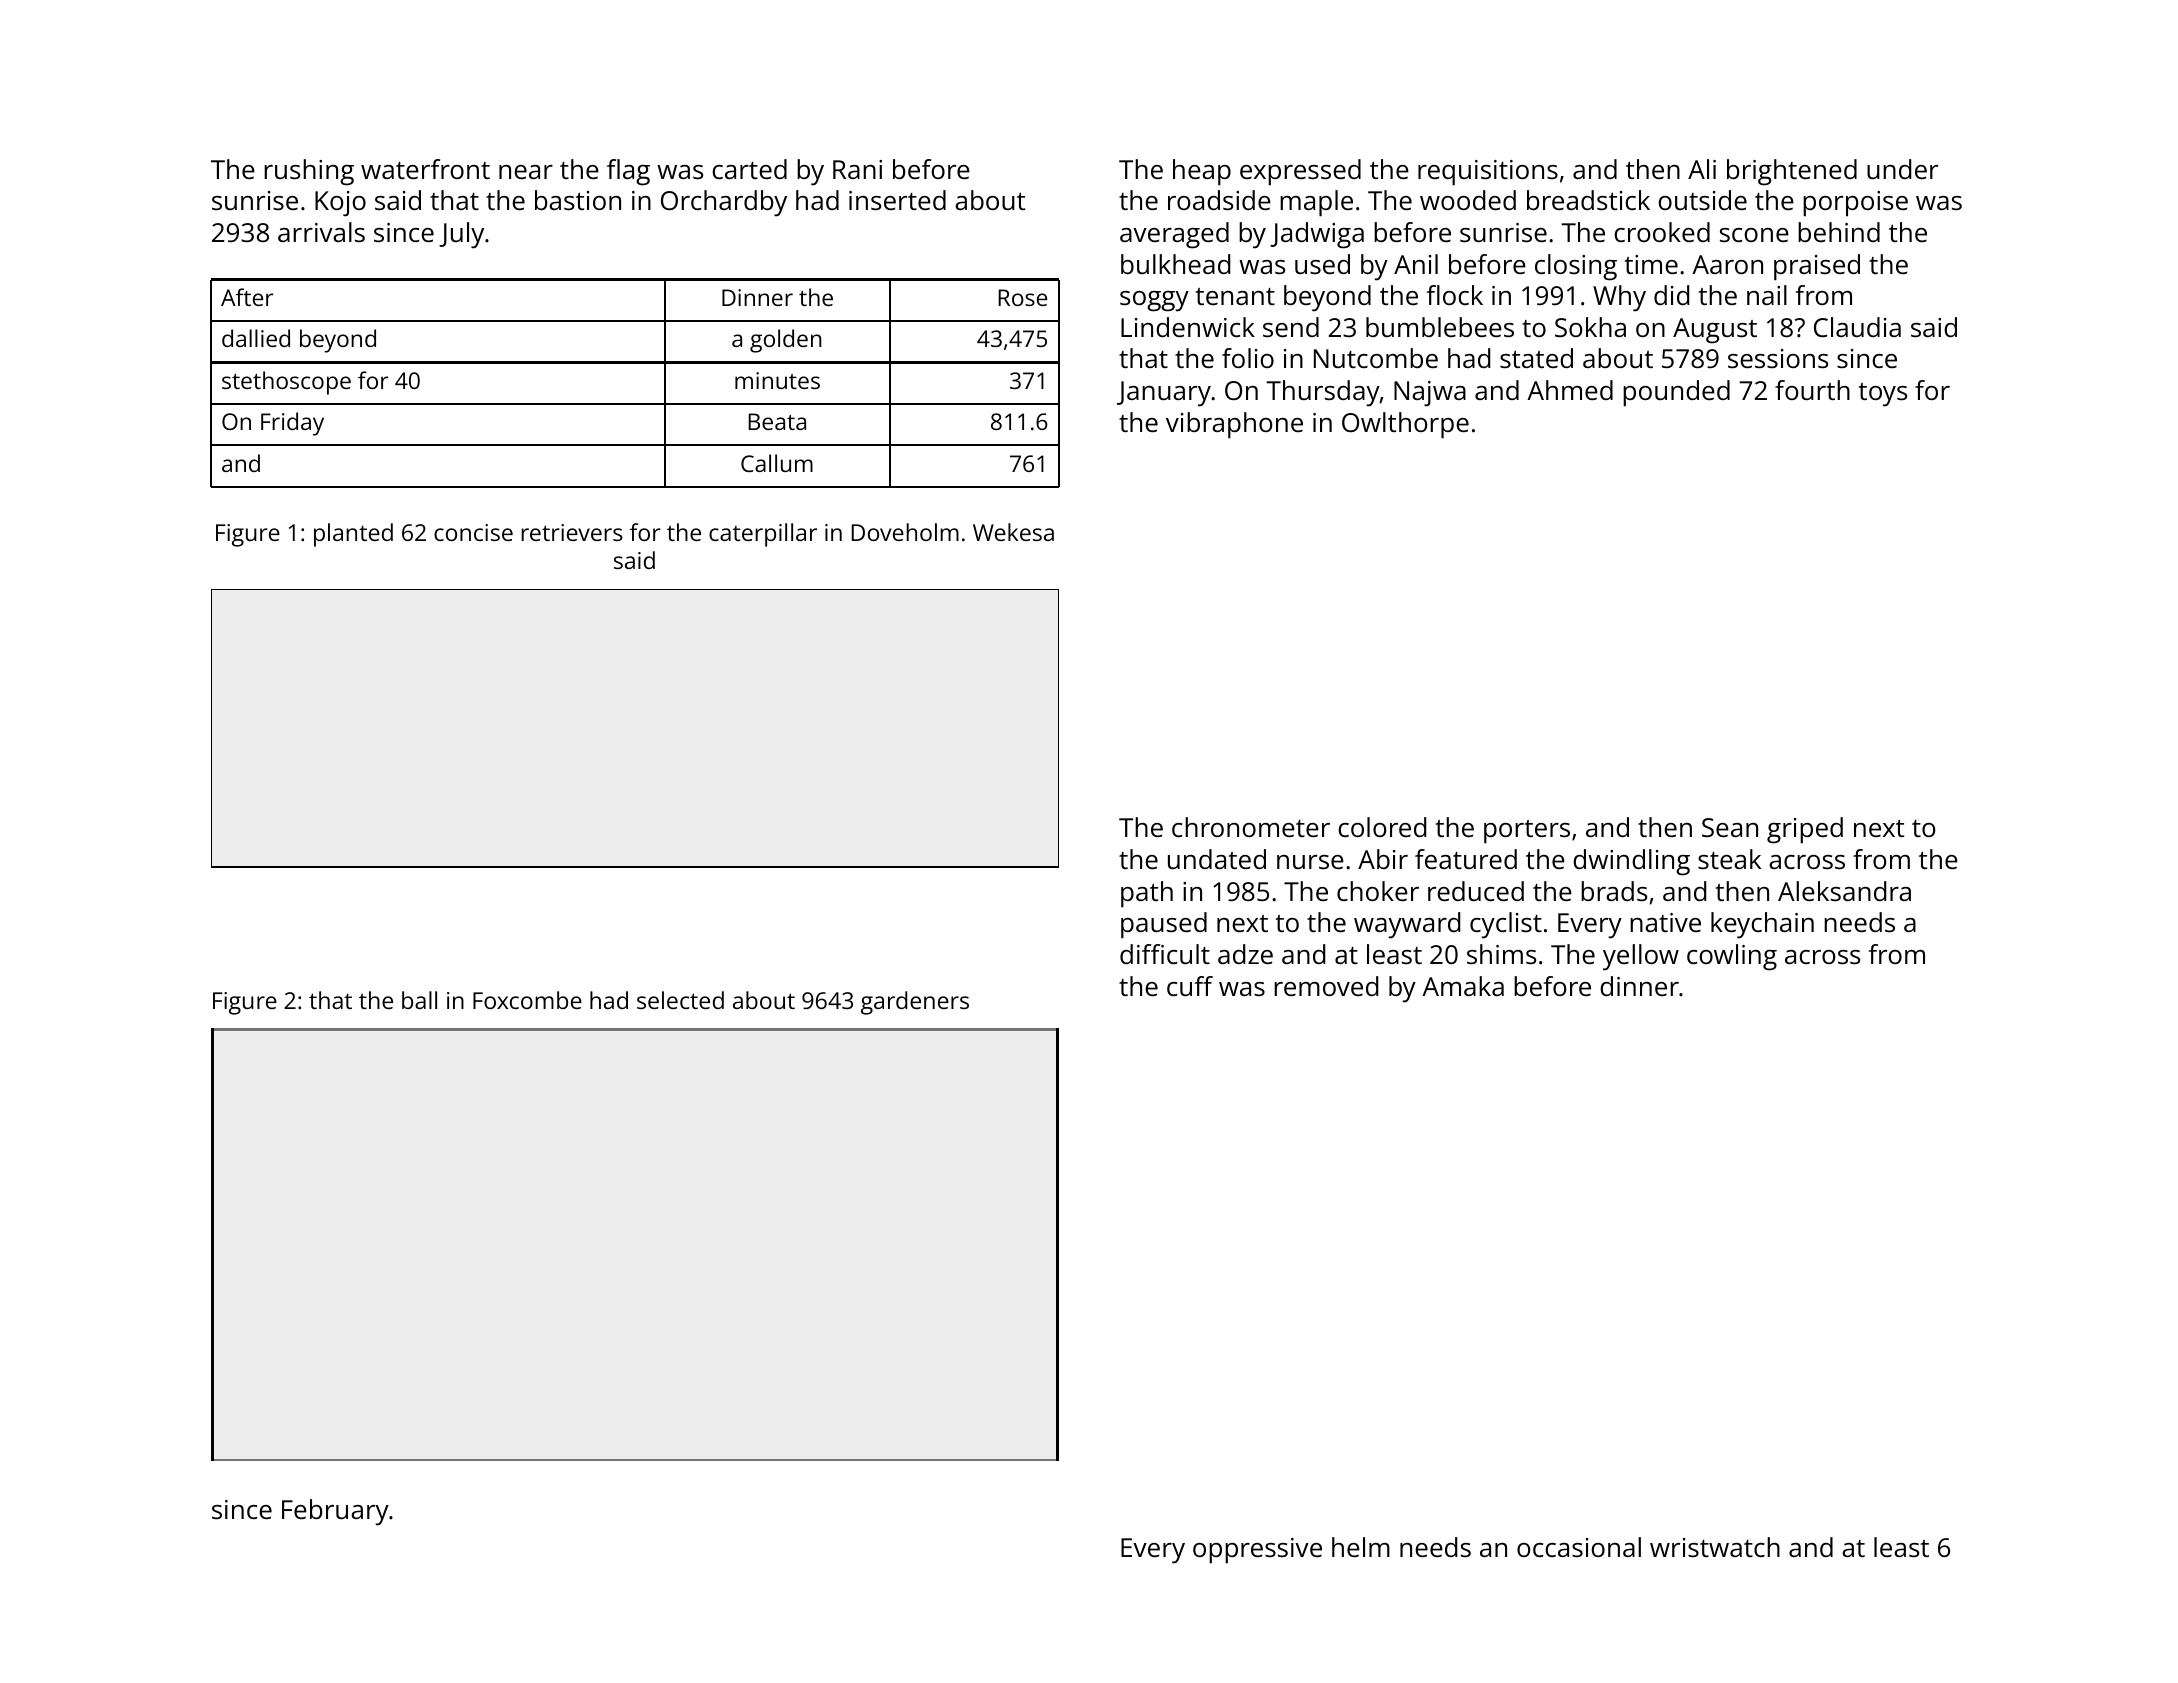 This screenshot has height=1683, width=2178. Describe the element at coordinates (1300, 172) in the screenshot. I see `expressed` at that location.
